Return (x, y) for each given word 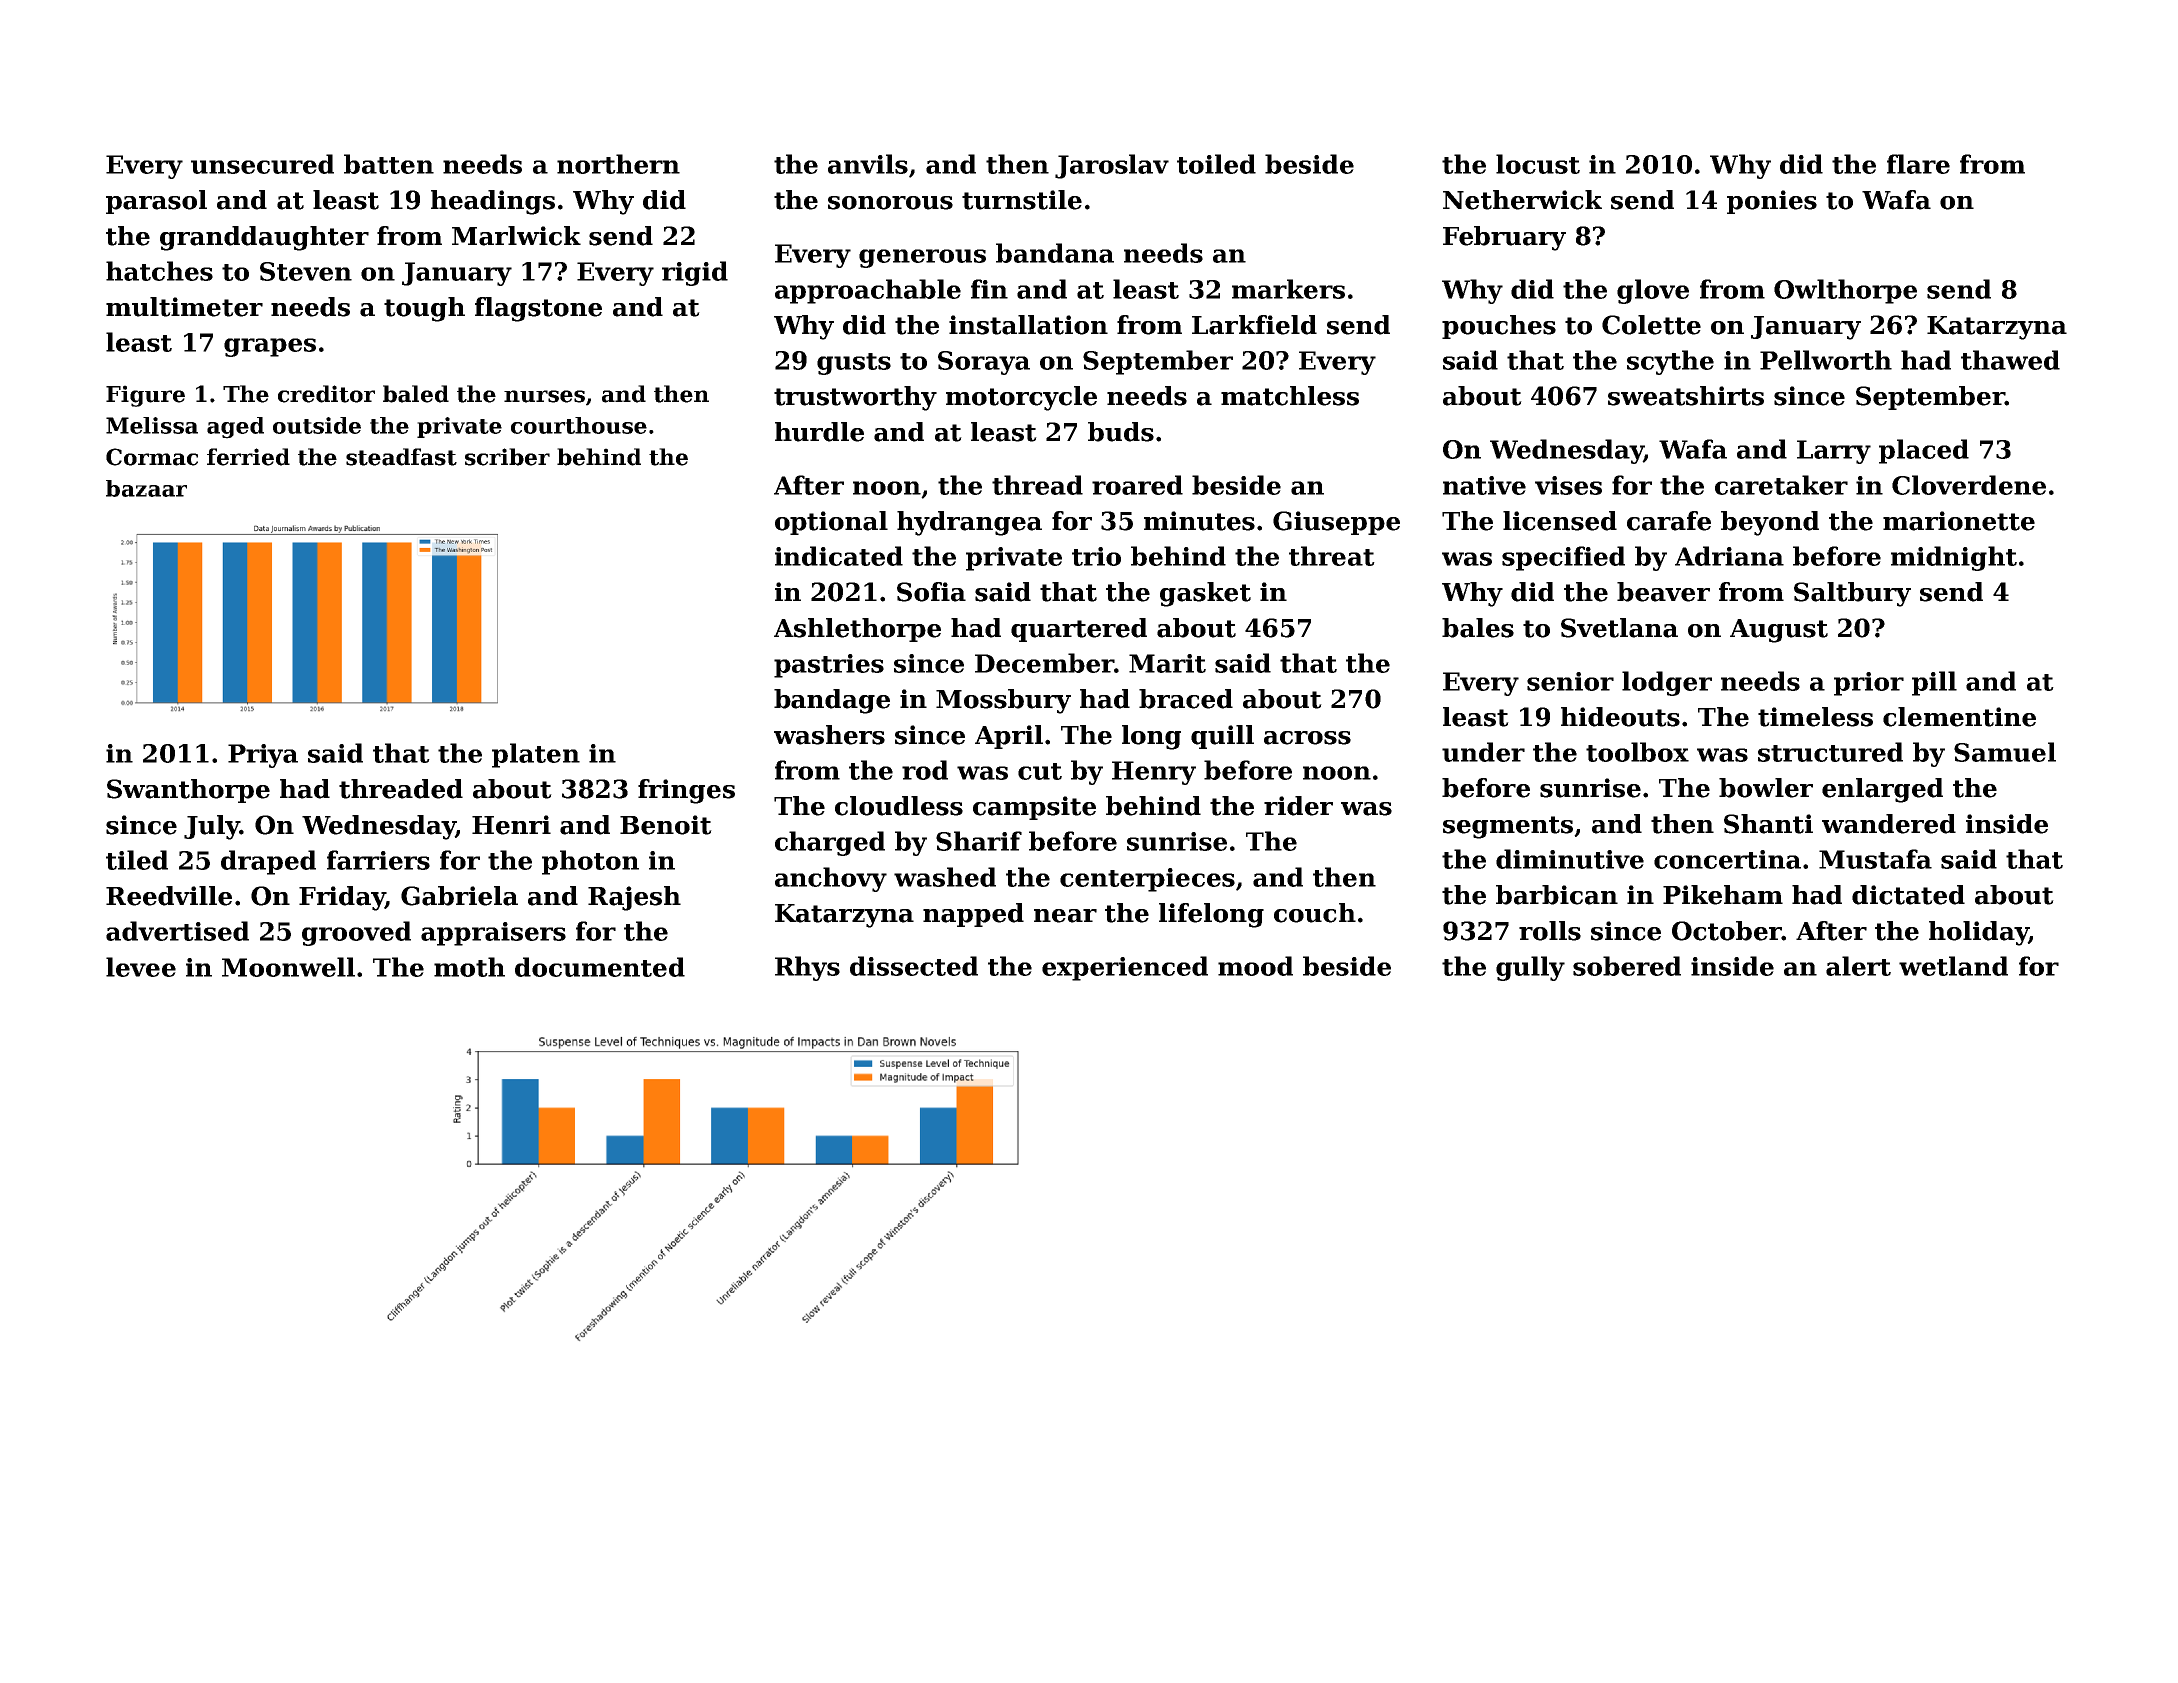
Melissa (152, 425)
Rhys (807, 968)
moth (469, 967)
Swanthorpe (188, 791)
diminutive (1570, 859)
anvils (868, 164)
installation (1028, 325)
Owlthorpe (1845, 291)
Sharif (979, 841)
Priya (263, 756)
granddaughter (264, 238)
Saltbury (1852, 594)
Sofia (931, 592)
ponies (1772, 202)
